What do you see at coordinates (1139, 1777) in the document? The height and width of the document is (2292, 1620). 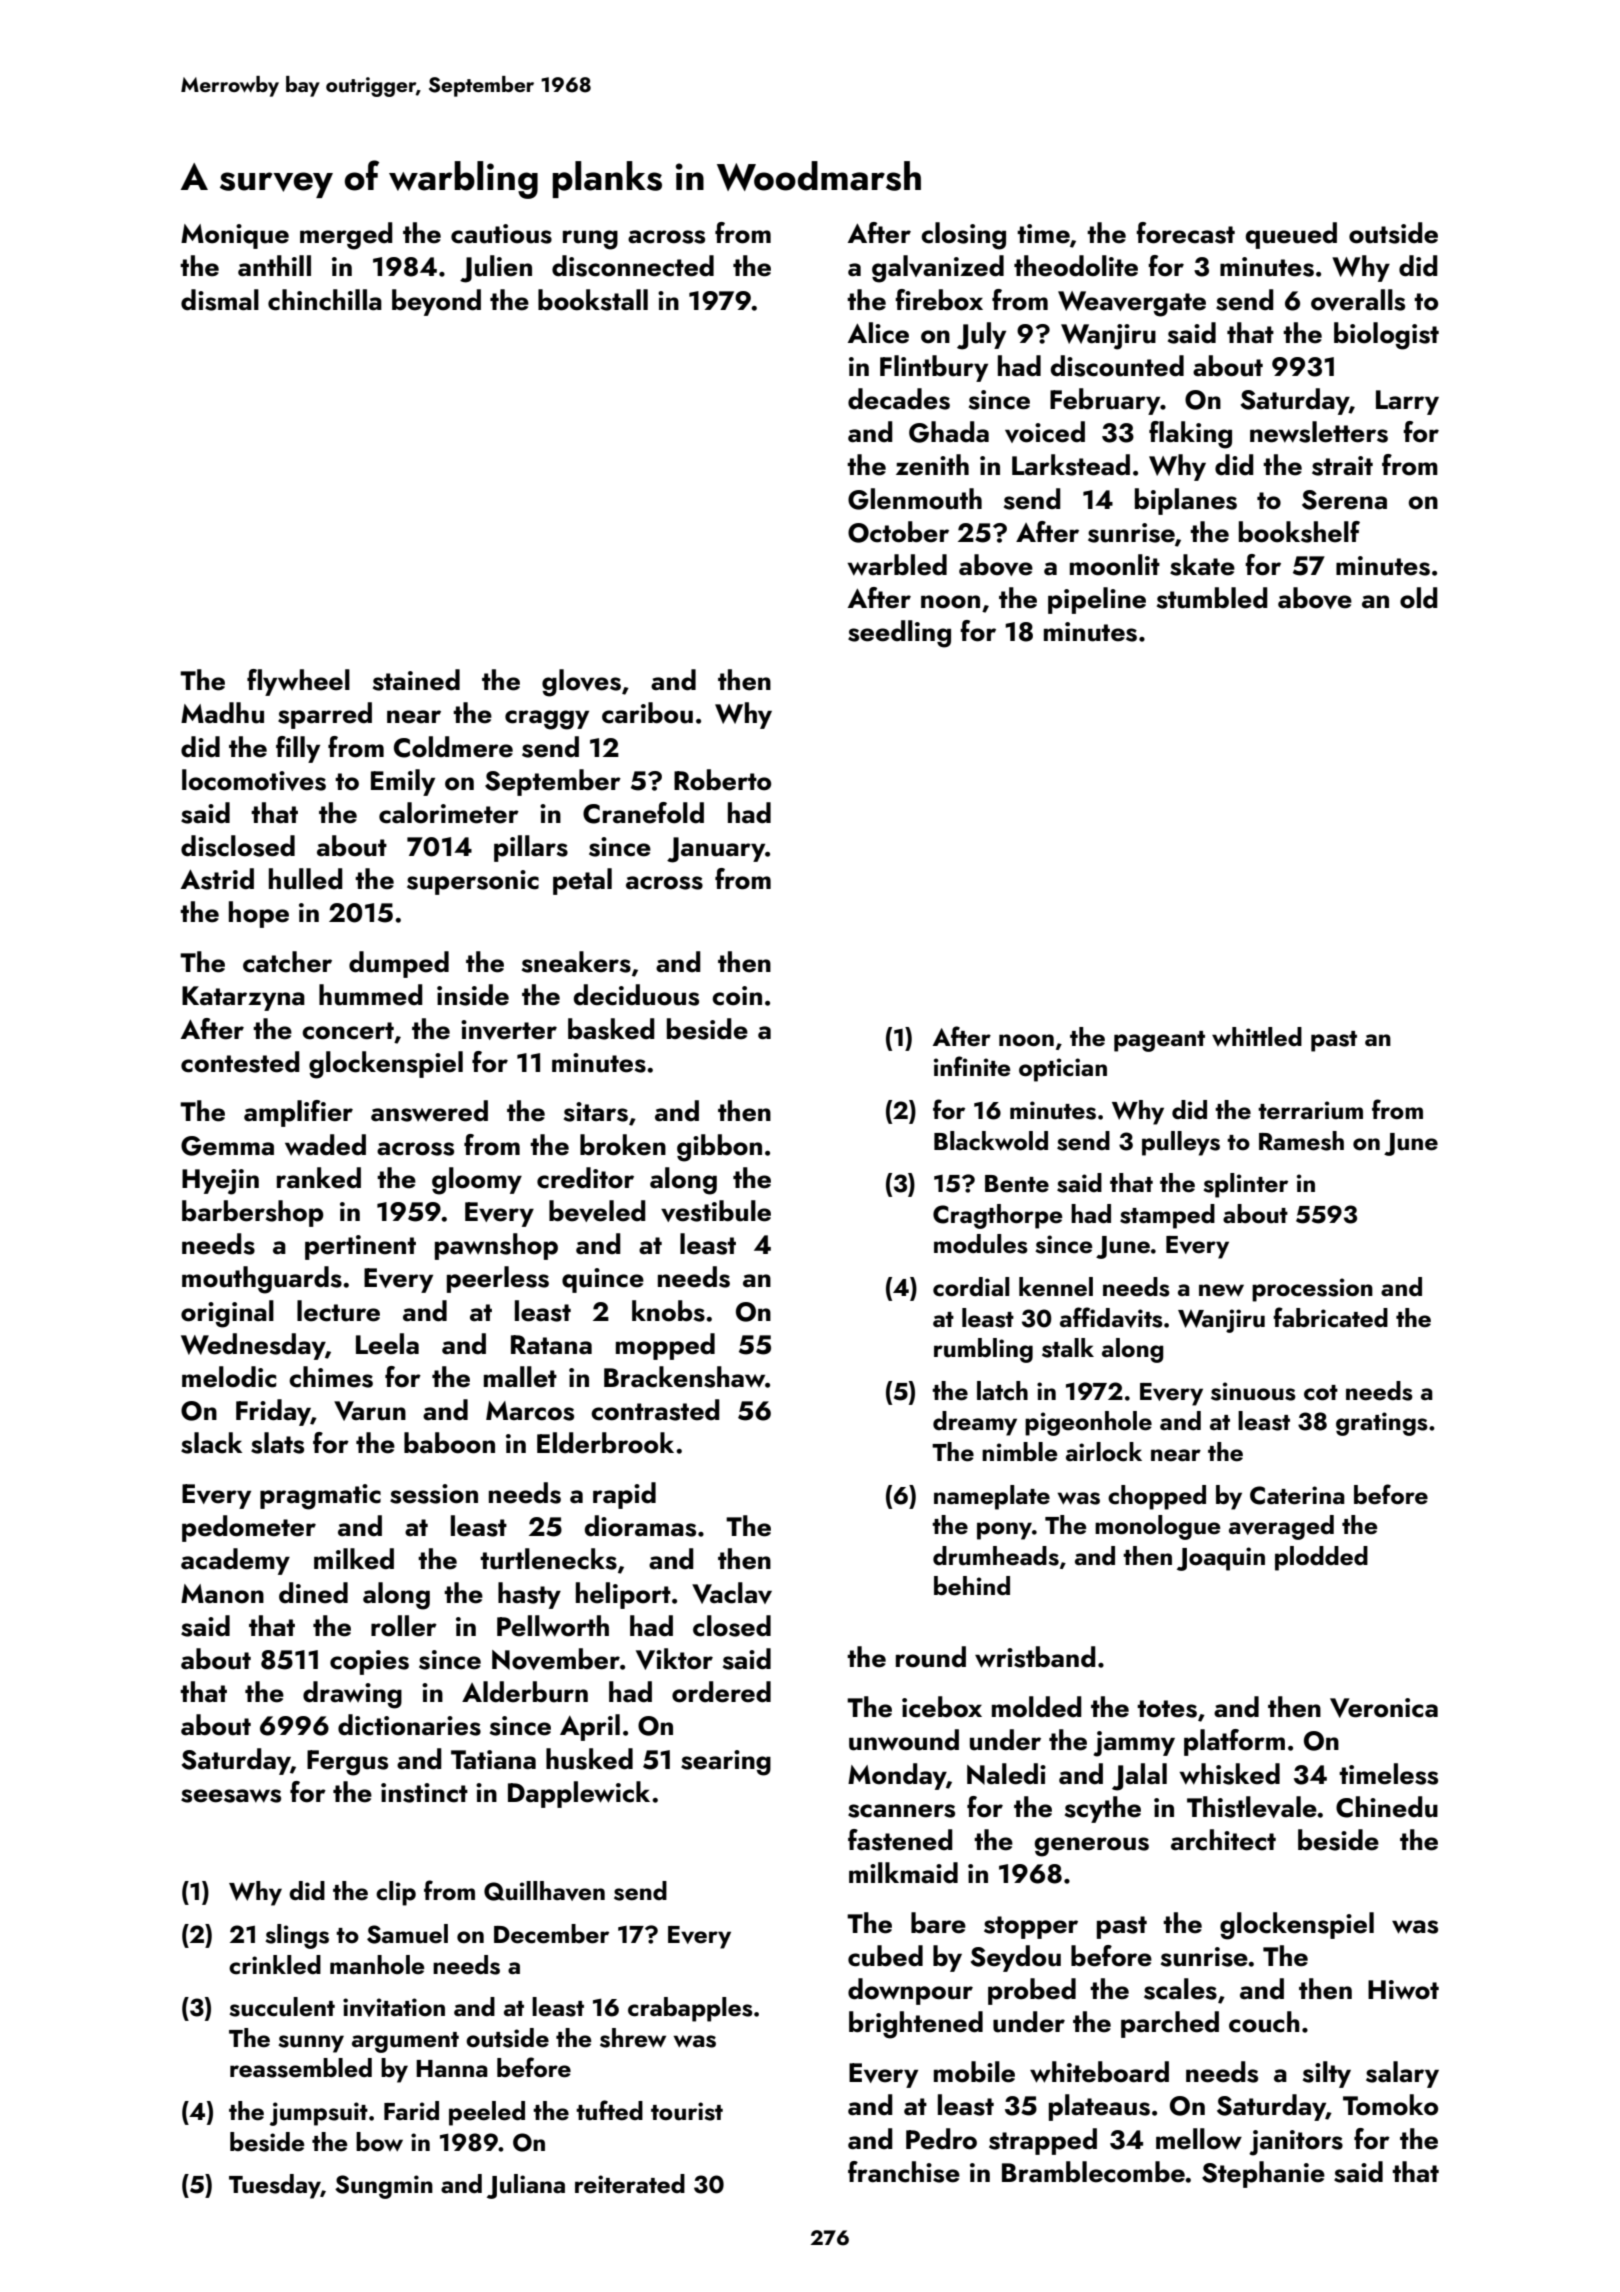 I see `Jalal` at bounding box center [1139, 1777].
